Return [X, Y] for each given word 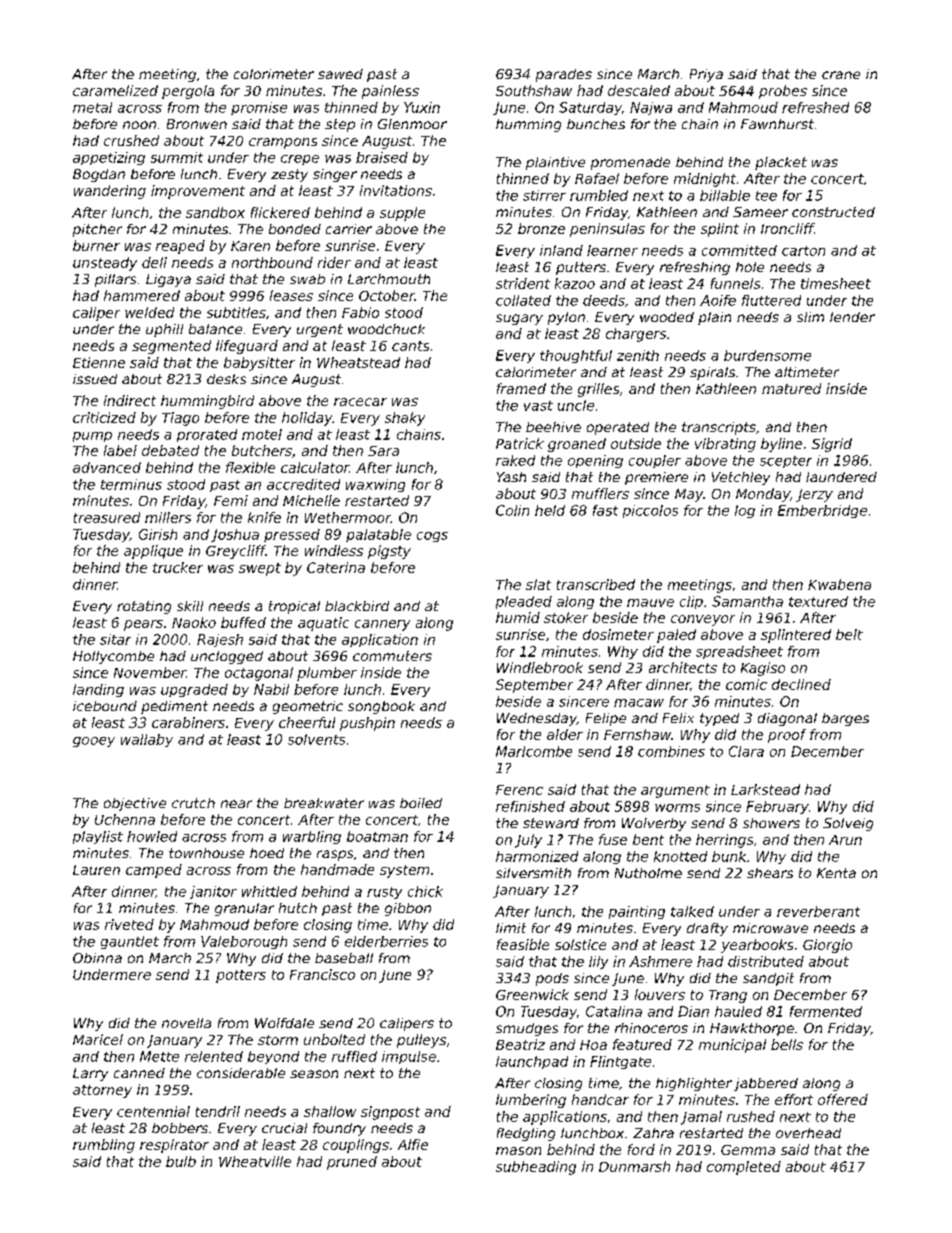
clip [691, 602]
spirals [712, 373]
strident [523, 283]
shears [770, 873]
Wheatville [255, 1161]
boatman [377, 836]
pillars [115, 280]
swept [260, 569]
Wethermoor [348, 517]
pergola [188, 92]
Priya [706, 75]
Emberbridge [822, 511]
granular [244, 909]
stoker [566, 617]
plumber [327, 674]
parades [564, 75]
